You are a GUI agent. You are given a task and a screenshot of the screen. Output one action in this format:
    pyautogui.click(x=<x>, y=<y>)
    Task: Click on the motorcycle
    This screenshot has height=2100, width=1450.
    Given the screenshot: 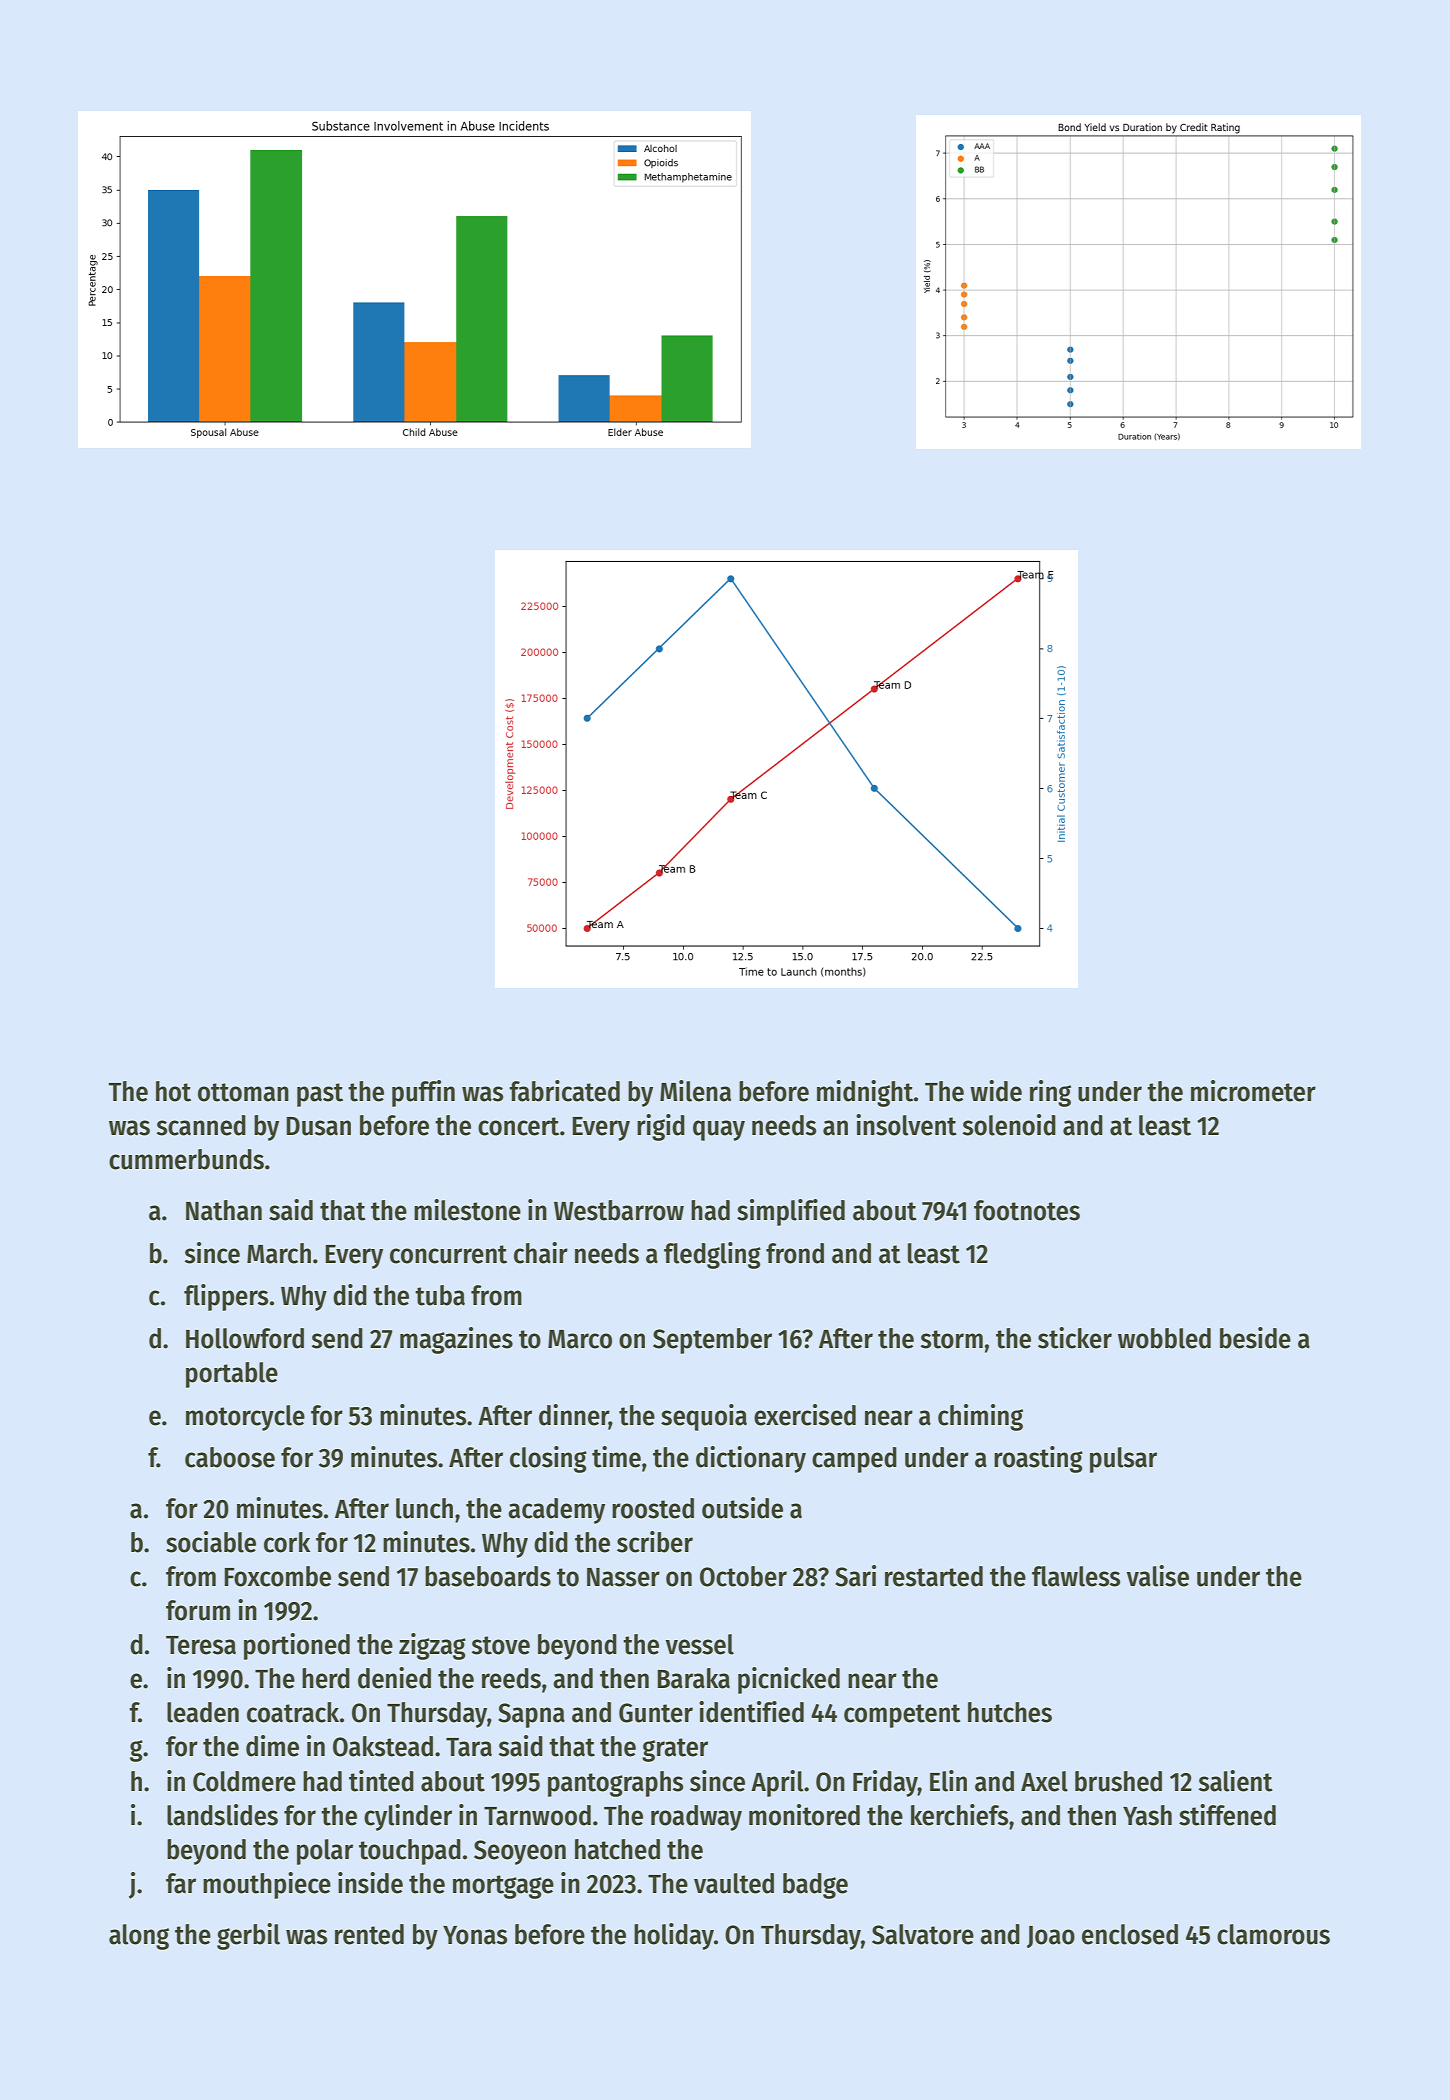 What is the action you would take?
    pyautogui.click(x=245, y=1418)
